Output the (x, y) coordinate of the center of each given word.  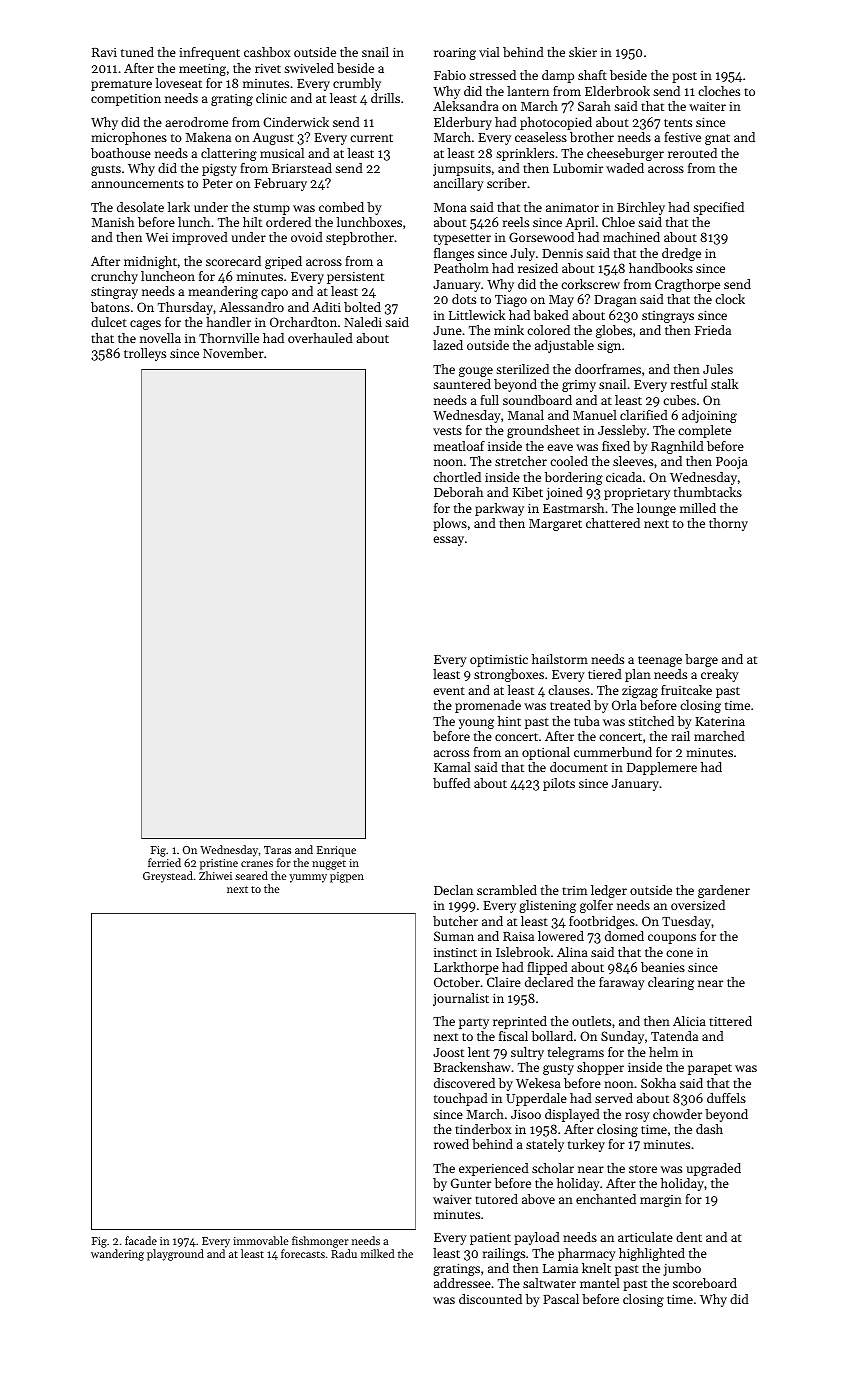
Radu (344, 1253)
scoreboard (705, 1283)
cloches (719, 91)
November (233, 353)
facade (141, 1240)
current (371, 138)
